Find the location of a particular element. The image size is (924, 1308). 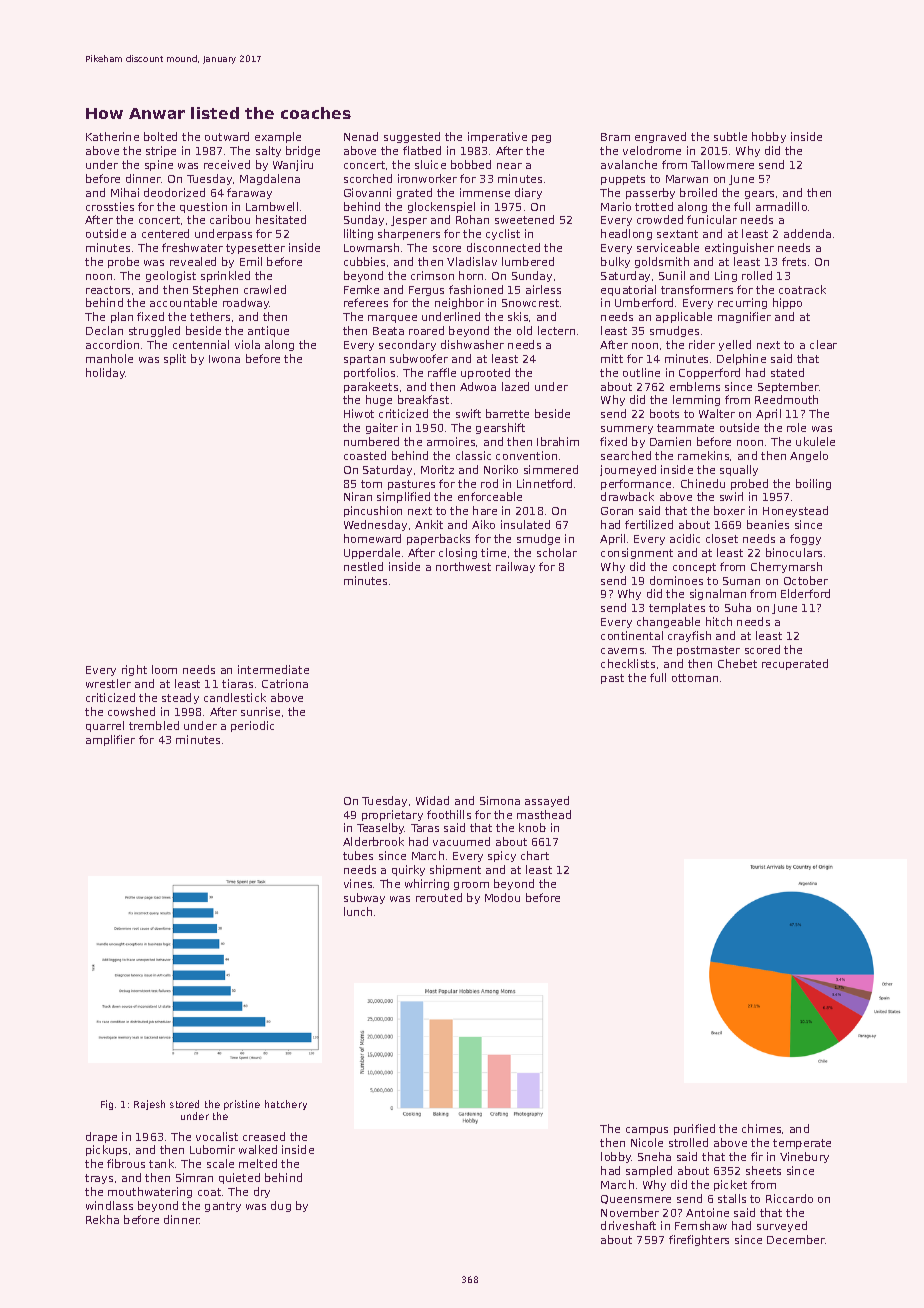

Elderford is located at coordinates (805, 593).
